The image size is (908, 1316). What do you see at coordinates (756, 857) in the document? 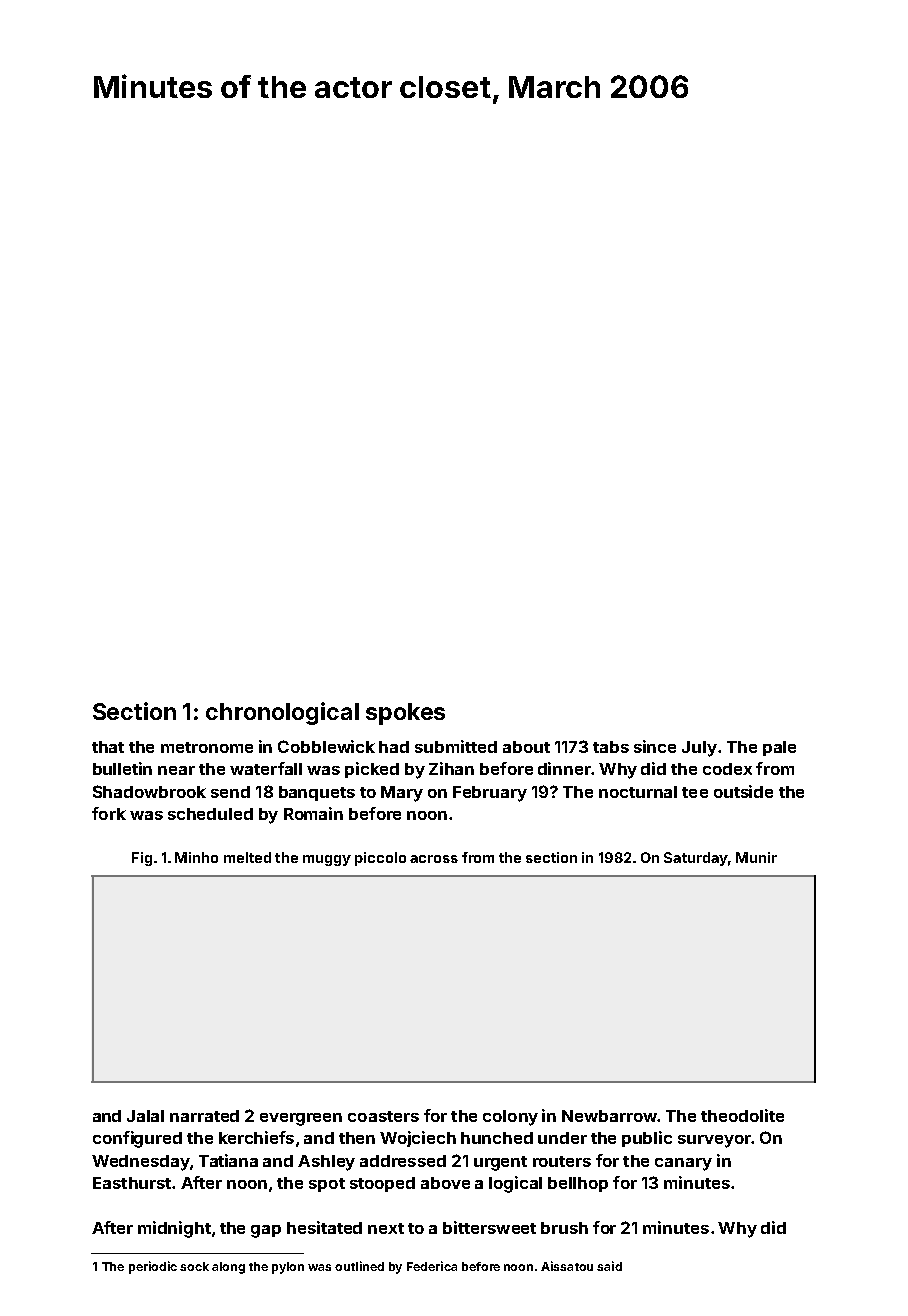
I see `Munir` at bounding box center [756, 857].
